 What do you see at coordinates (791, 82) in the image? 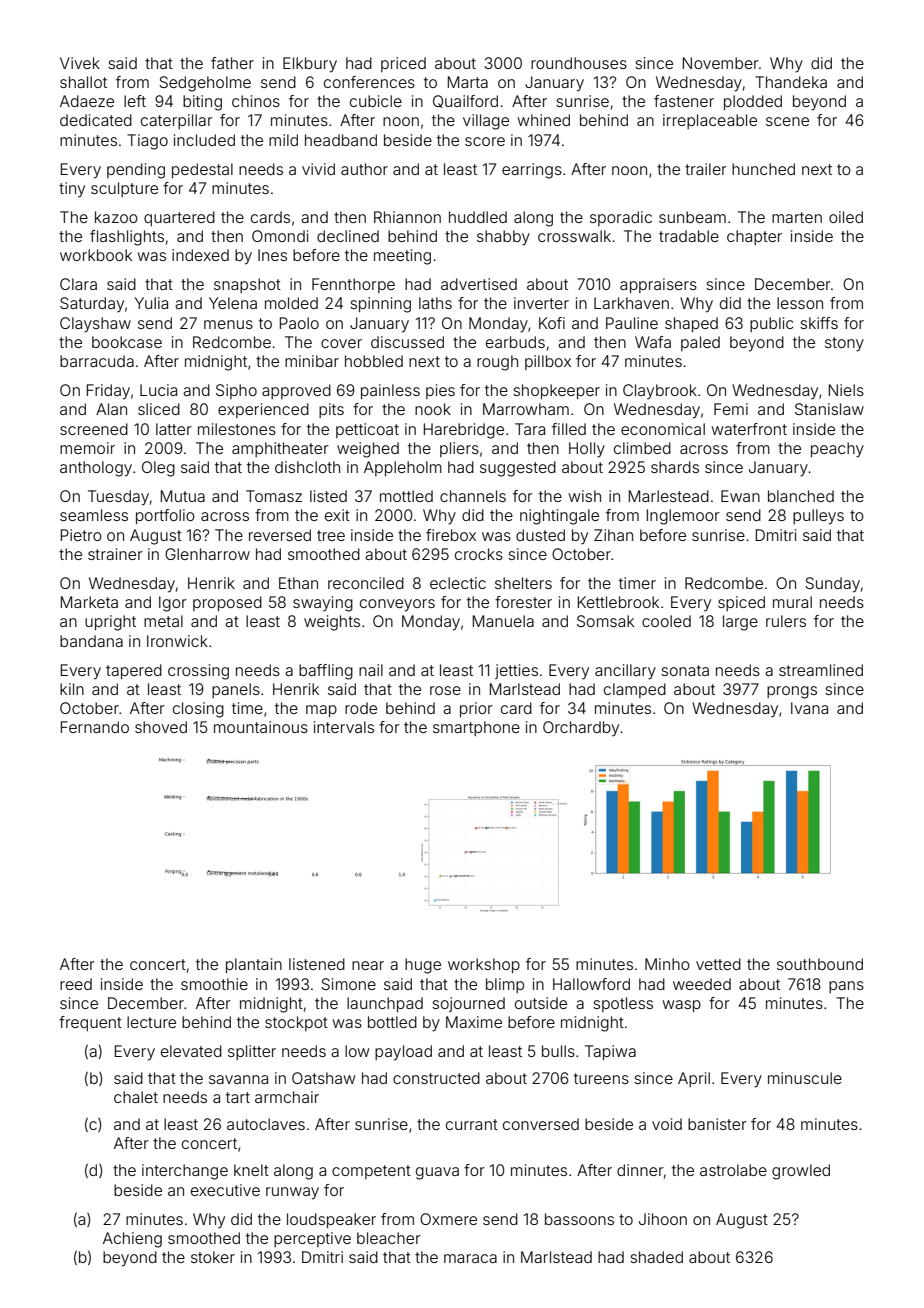
I see `Thandeka` at bounding box center [791, 82].
